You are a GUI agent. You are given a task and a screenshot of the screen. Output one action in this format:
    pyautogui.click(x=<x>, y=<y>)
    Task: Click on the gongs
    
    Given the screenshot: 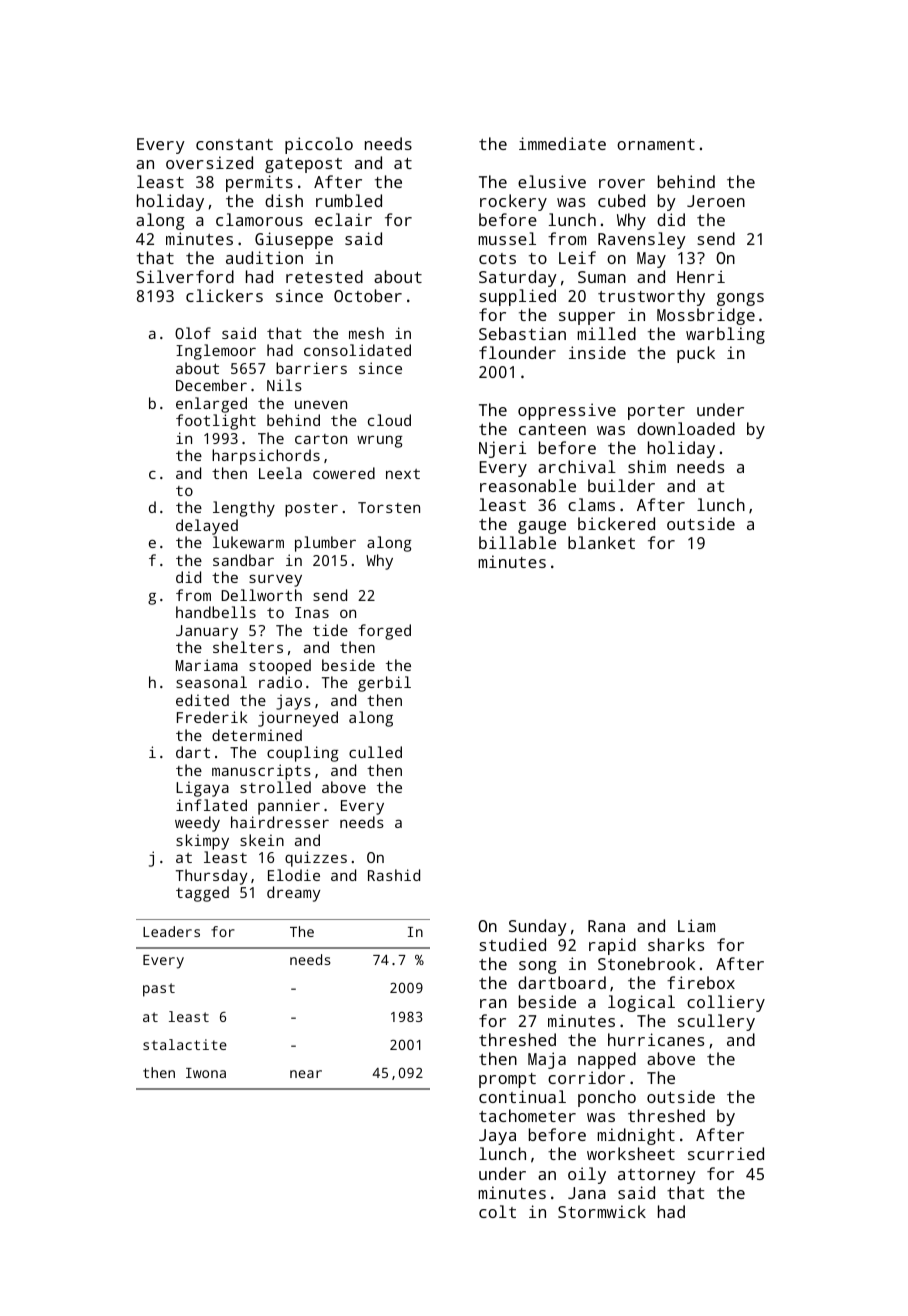 What is the action you would take?
    pyautogui.click(x=740, y=299)
